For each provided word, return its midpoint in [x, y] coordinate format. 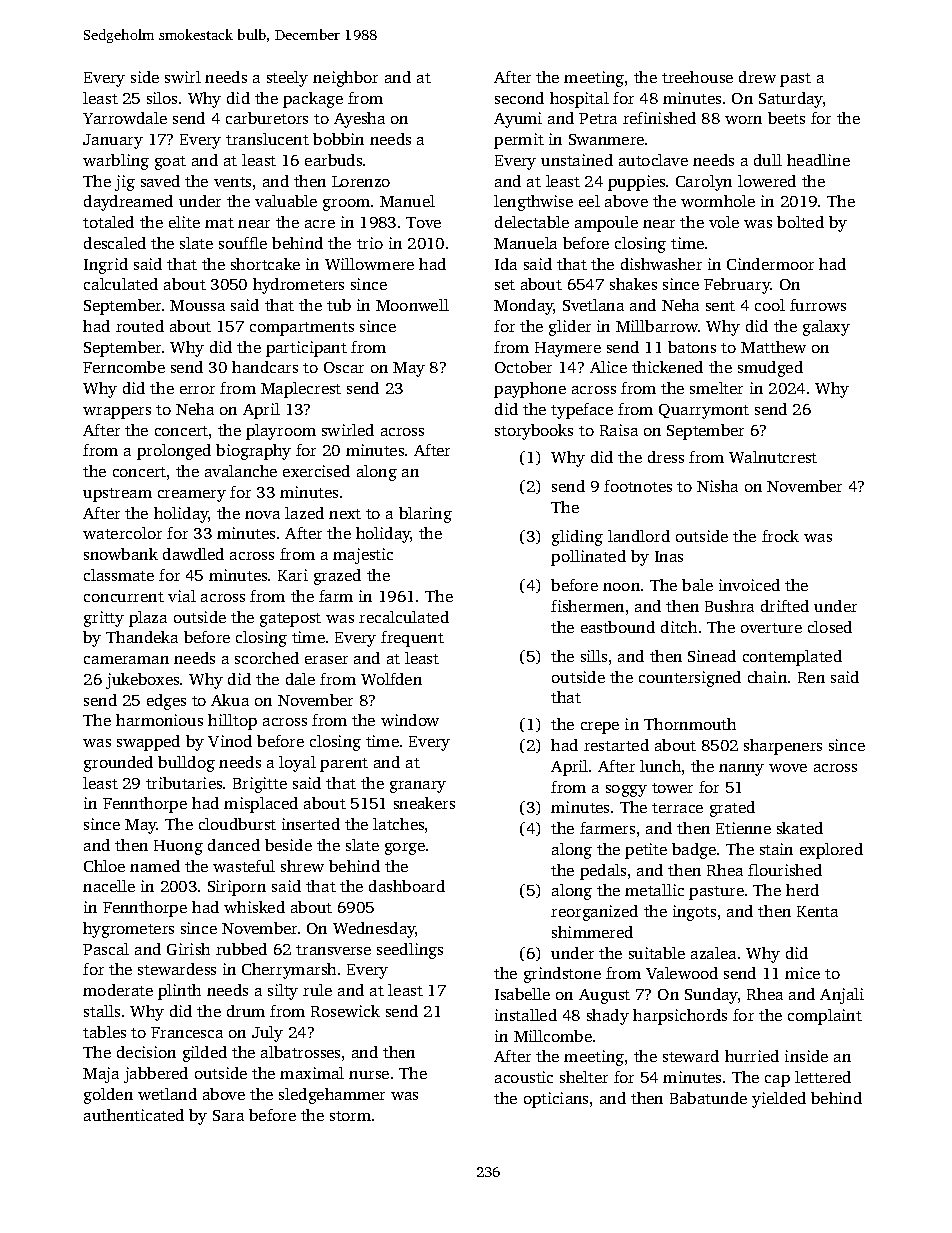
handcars [265, 367]
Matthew [773, 347]
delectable [532, 222]
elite [184, 222]
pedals [603, 872]
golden [108, 1096]
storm [350, 1116]
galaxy [826, 328]
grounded [118, 764]
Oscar [344, 367]
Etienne [743, 828]
